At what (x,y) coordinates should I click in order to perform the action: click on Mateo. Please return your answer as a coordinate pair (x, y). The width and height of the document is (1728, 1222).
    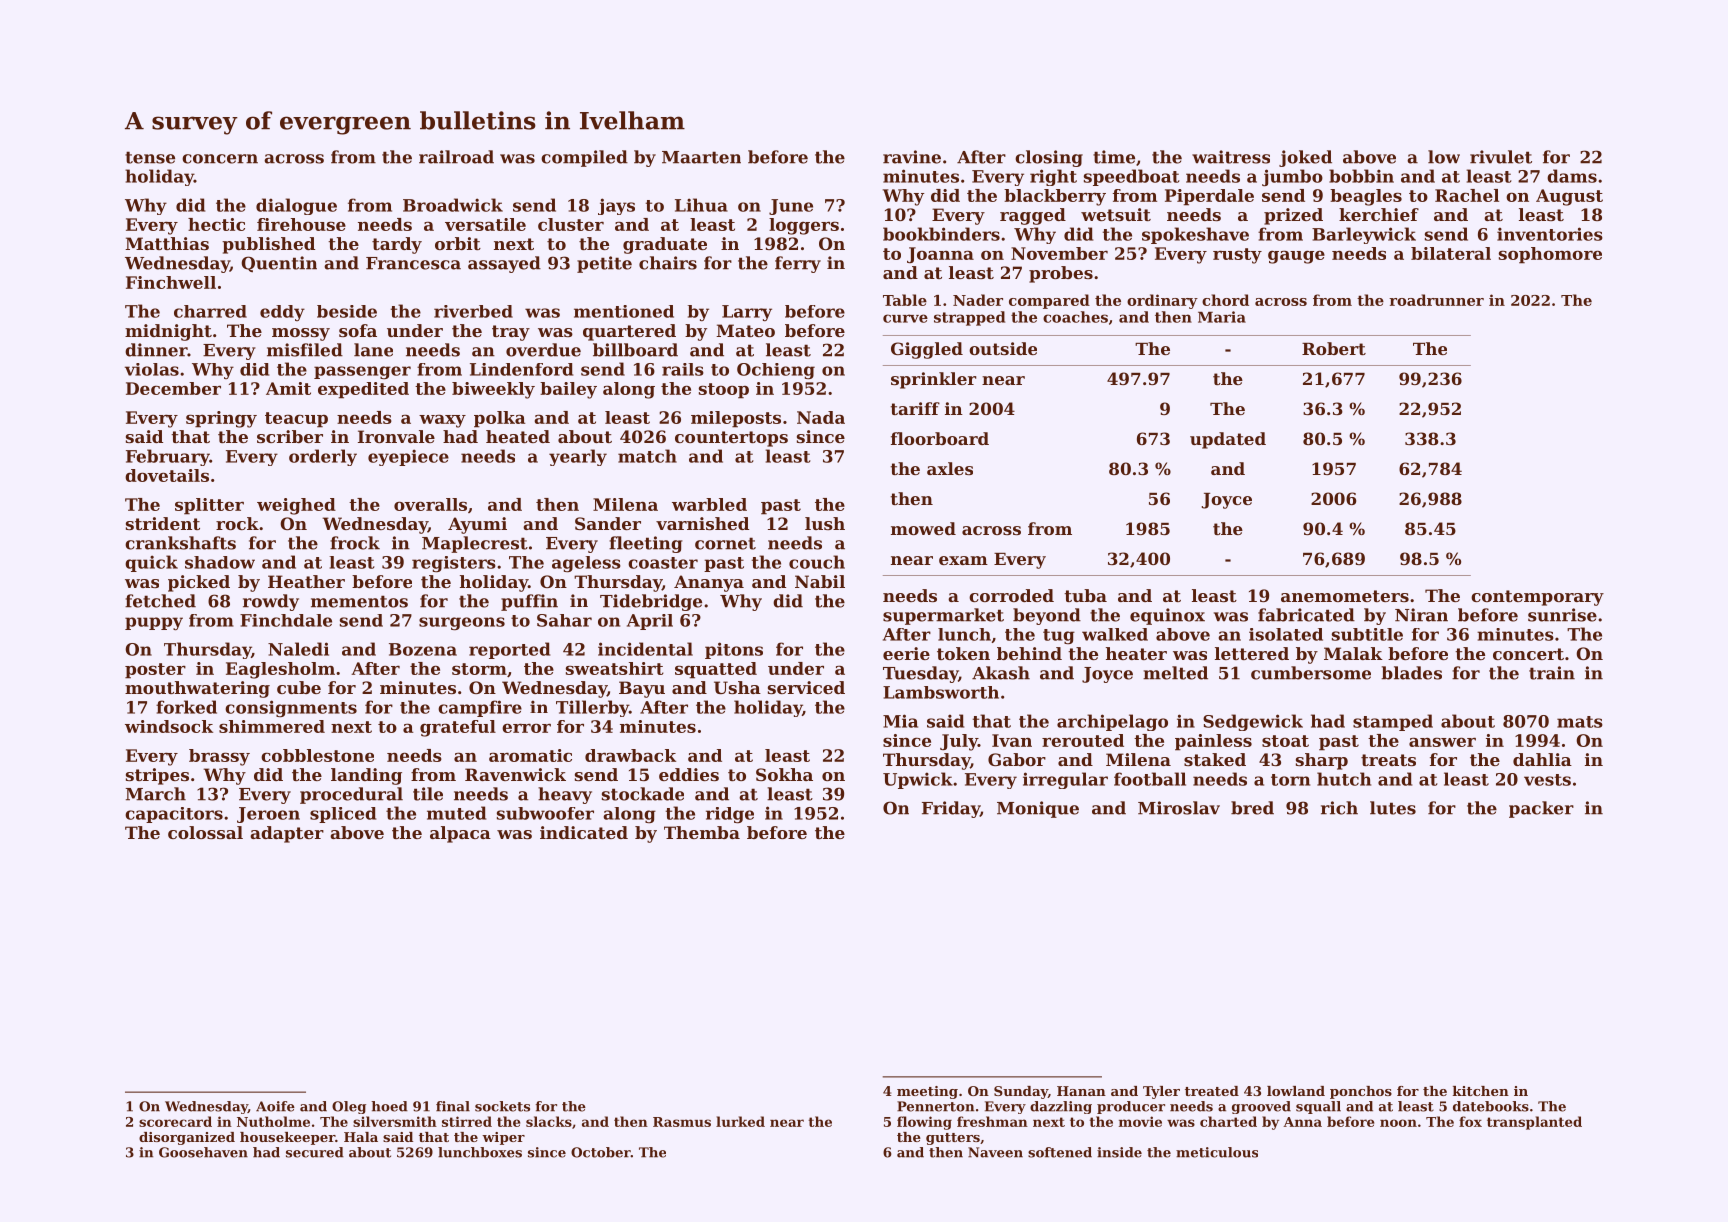
    Looking at the image, I should click on (745, 330).
